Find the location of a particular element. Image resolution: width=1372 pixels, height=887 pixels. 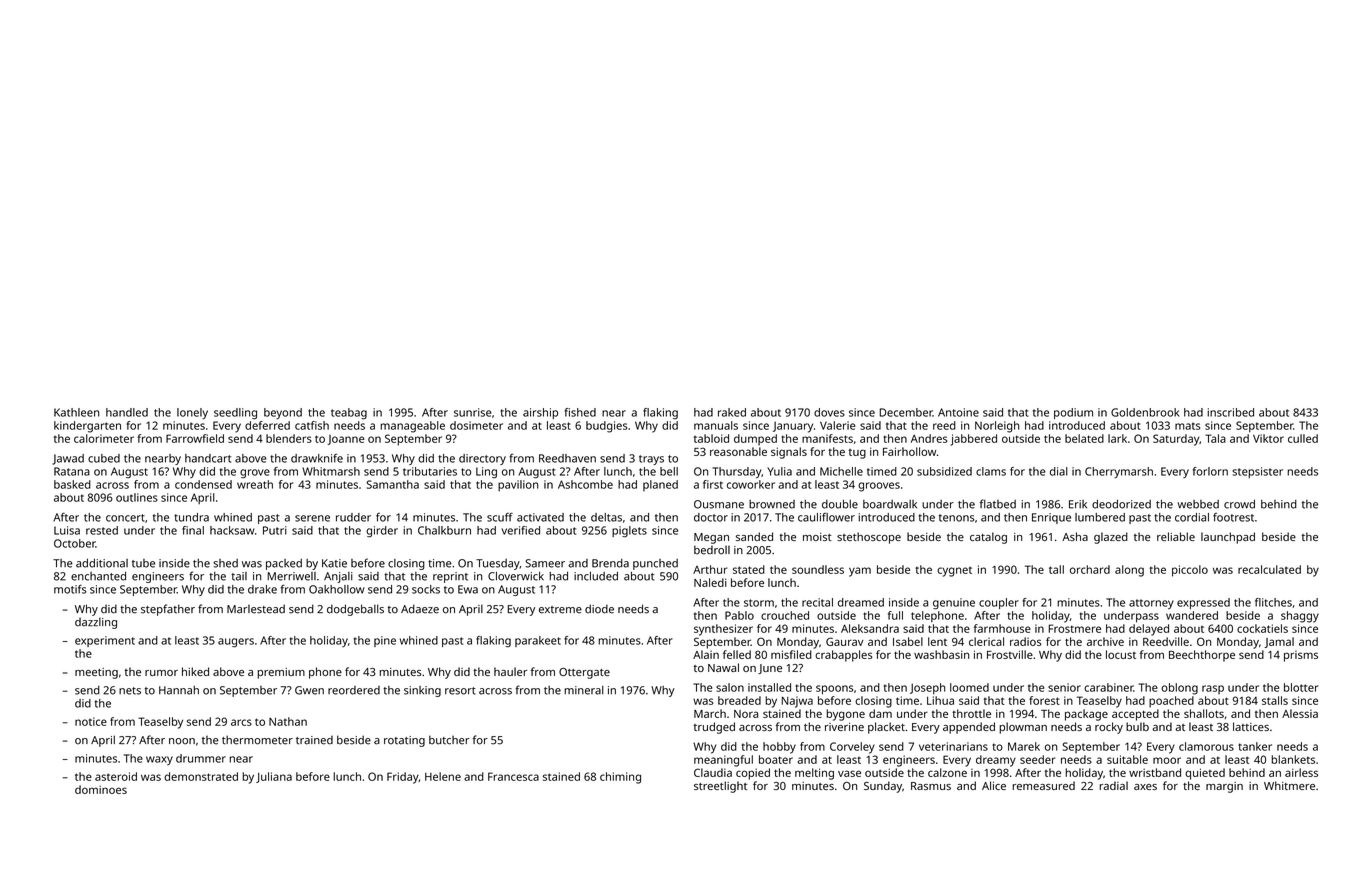

streetlight is located at coordinates (720, 787).
